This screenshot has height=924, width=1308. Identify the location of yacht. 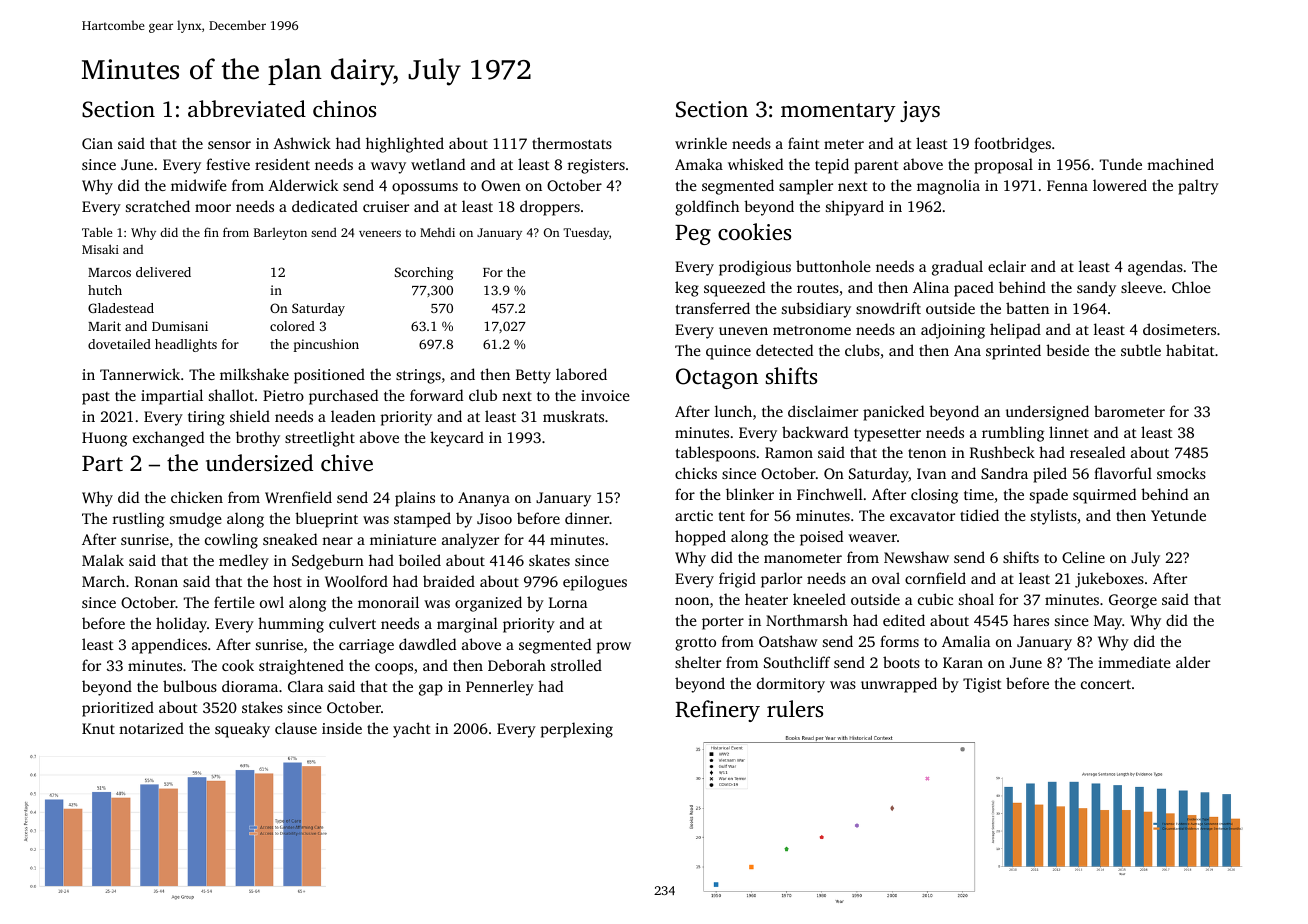
(412, 730).
